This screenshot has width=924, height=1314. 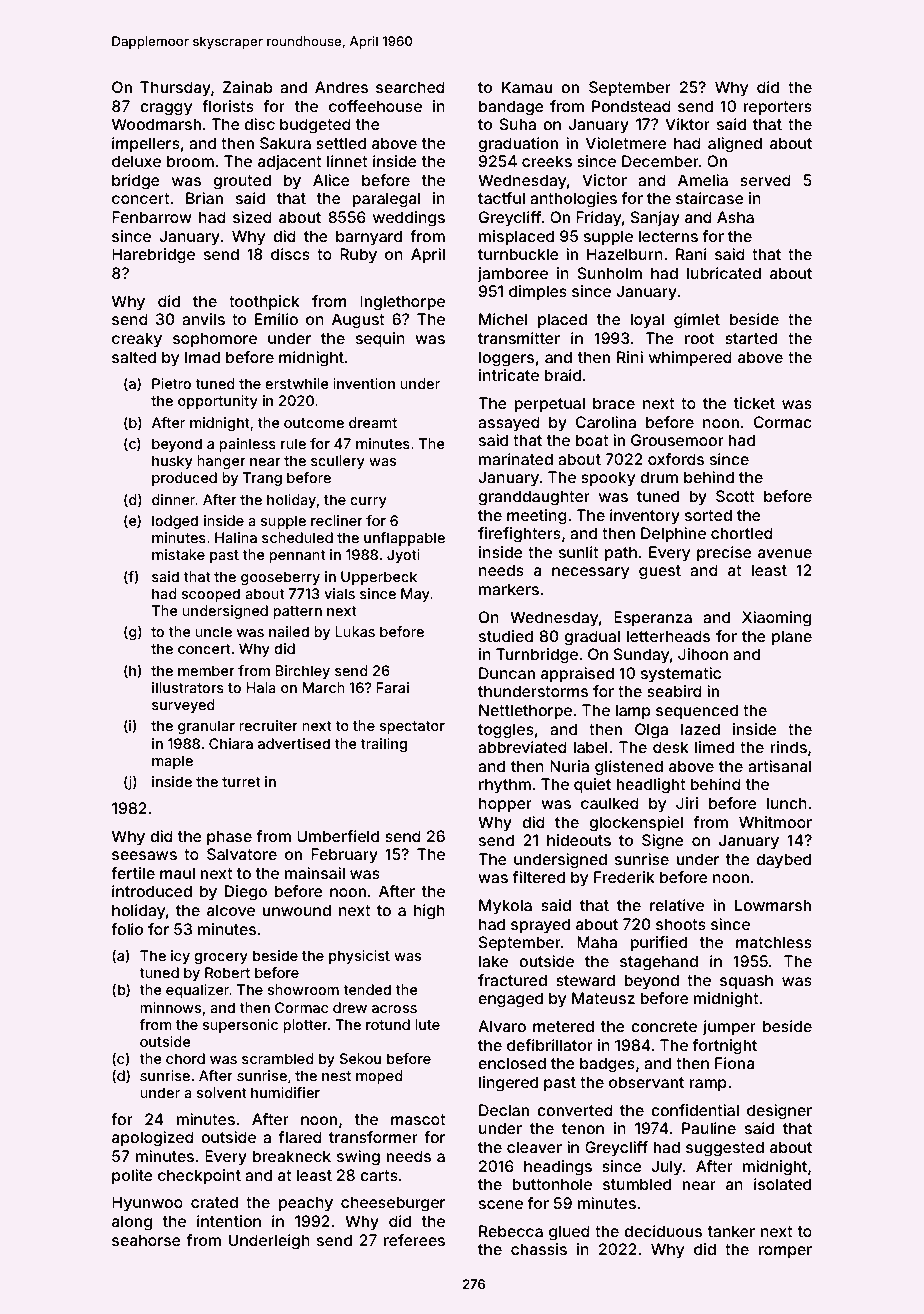 What do you see at coordinates (153, 1139) in the screenshot?
I see `apologized` at bounding box center [153, 1139].
